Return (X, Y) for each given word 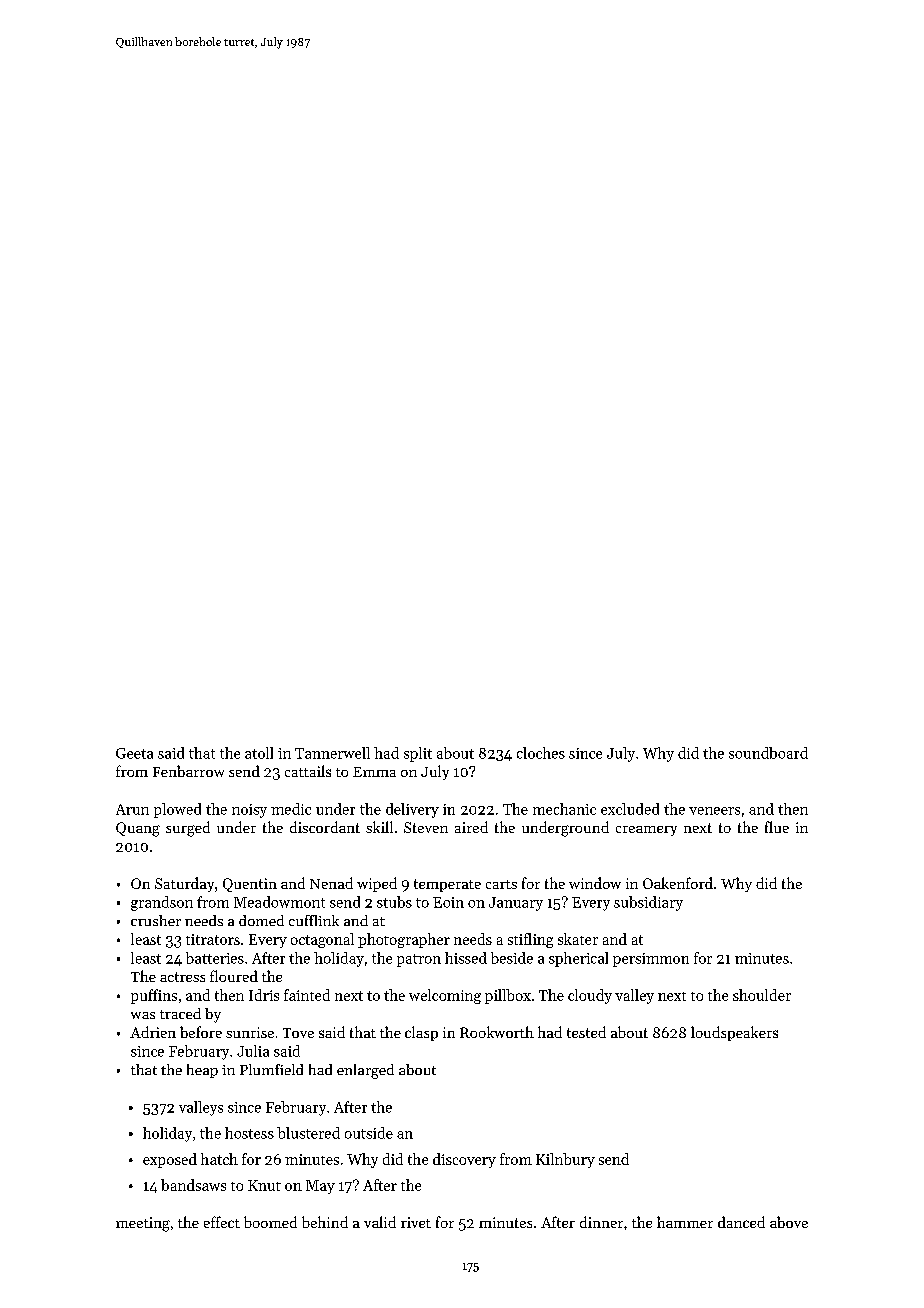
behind (325, 1222)
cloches (541, 753)
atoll (259, 753)
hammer (685, 1222)
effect (222, 1222)
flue (777, 827)
